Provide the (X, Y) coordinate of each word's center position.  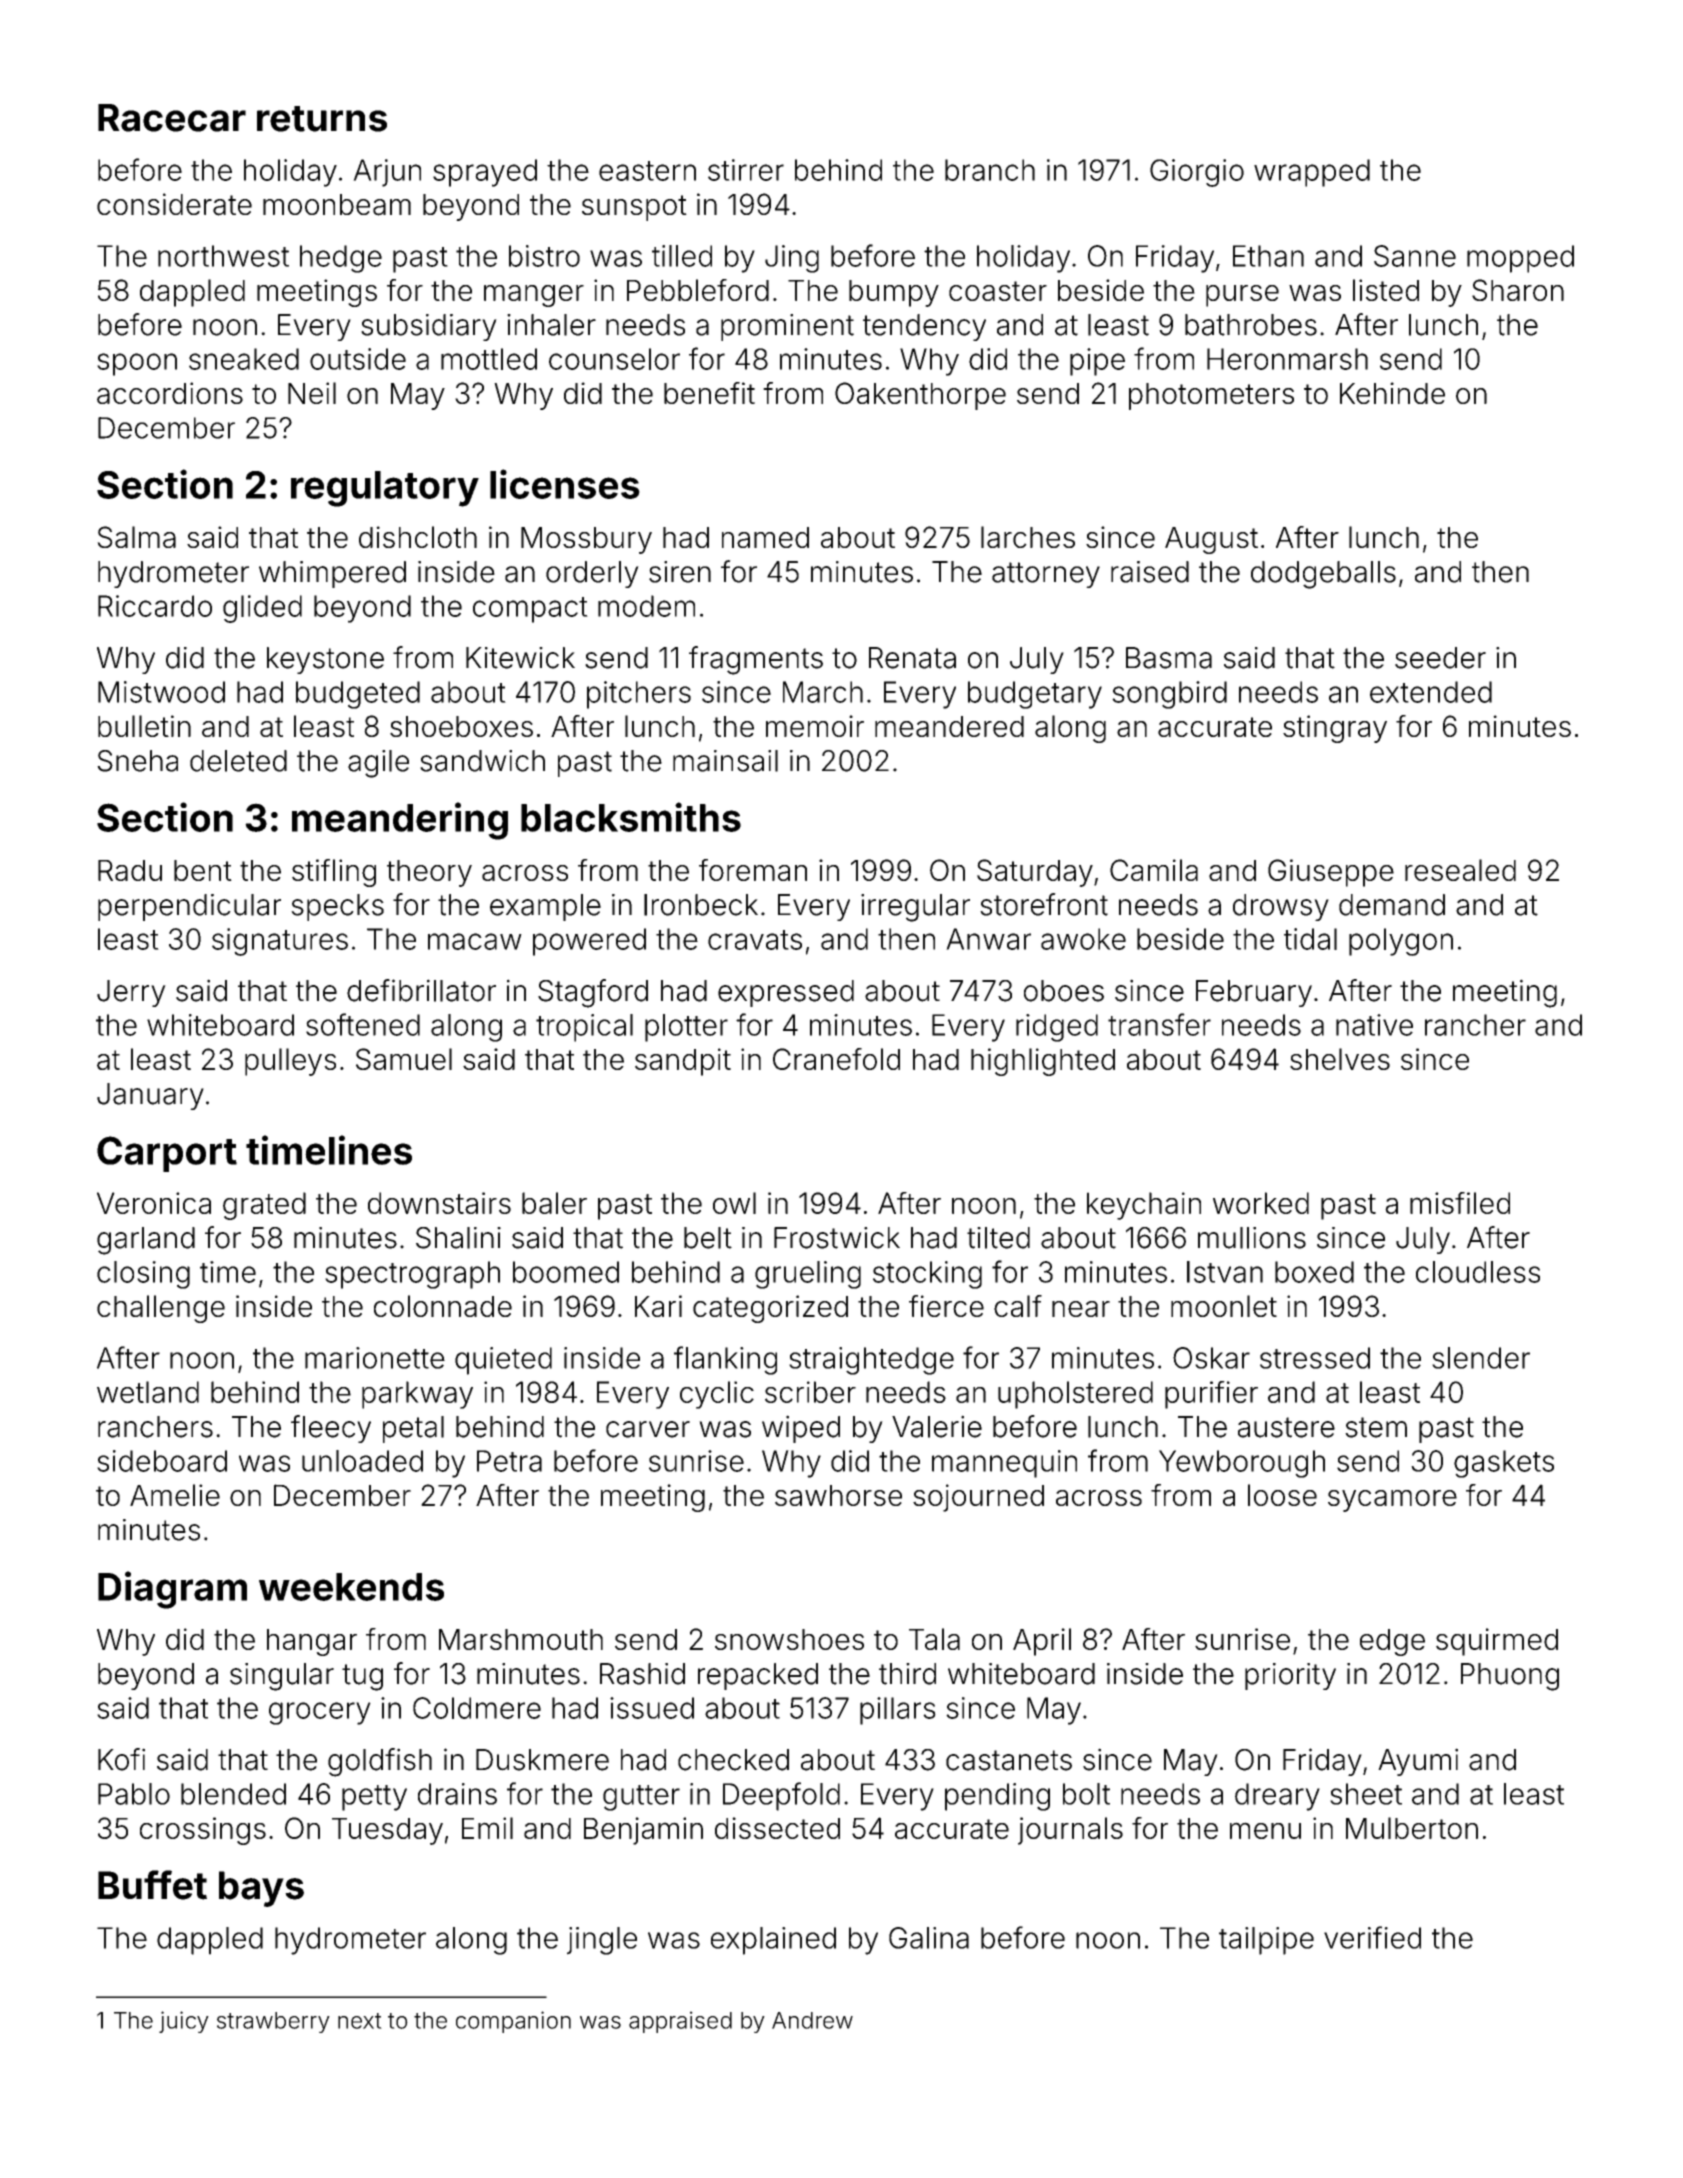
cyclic (717, 1395)
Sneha (137, 761)
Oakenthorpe (920, 396)
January (150, 1096)
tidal (1310, 939)
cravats (755, 940)
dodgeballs (1323, 575)
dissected (777, 1828)
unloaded (362, 1461)
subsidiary (429, 327)
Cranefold (836, 1059)
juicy (184, 2022)
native (1374, 1025)
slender (1481, 1358)
